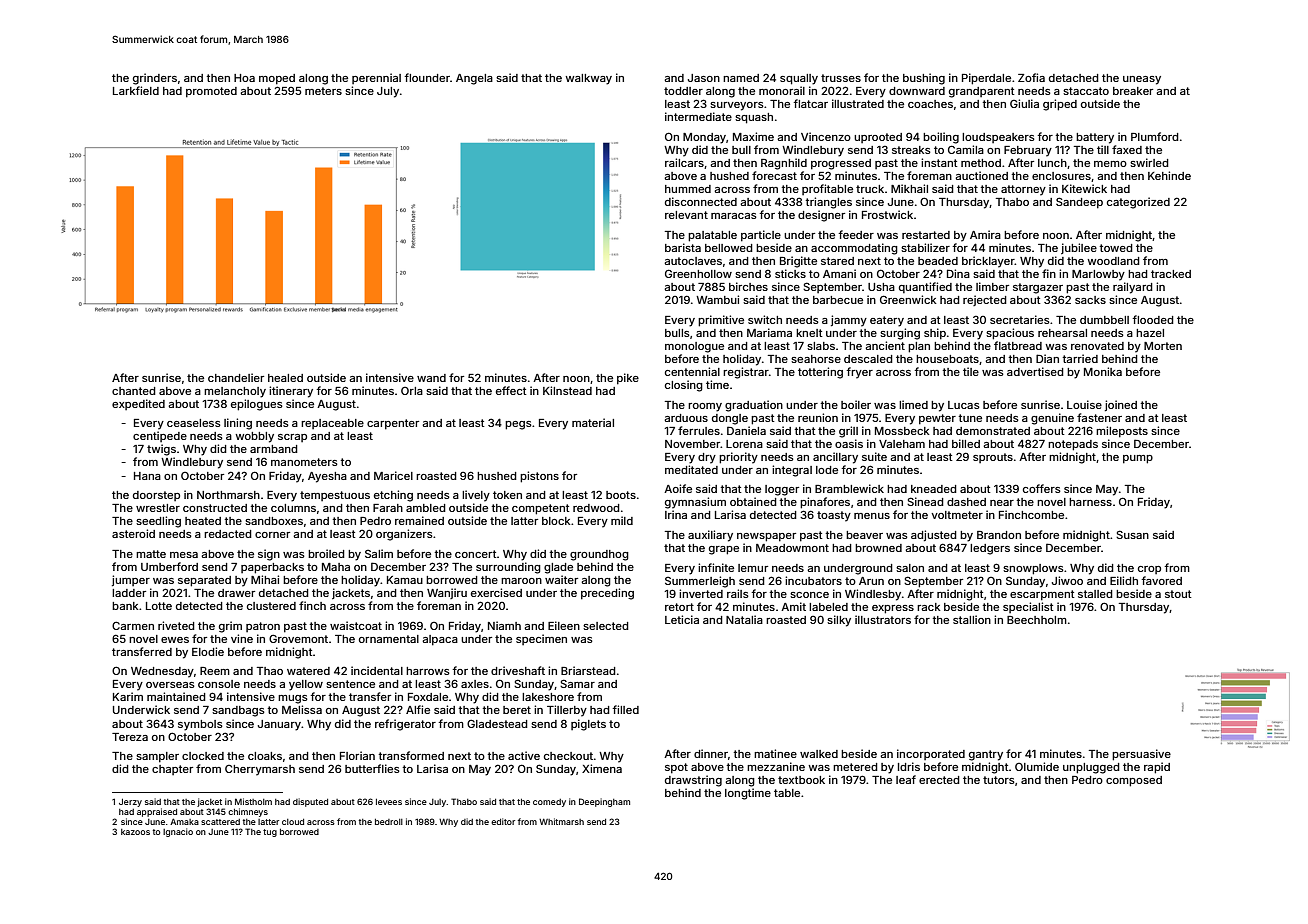 The image size is (1308, 924). What do you see at coordinates (503, 821) in the screenshot?
I see `editor` at bounding box center [503, 821].
